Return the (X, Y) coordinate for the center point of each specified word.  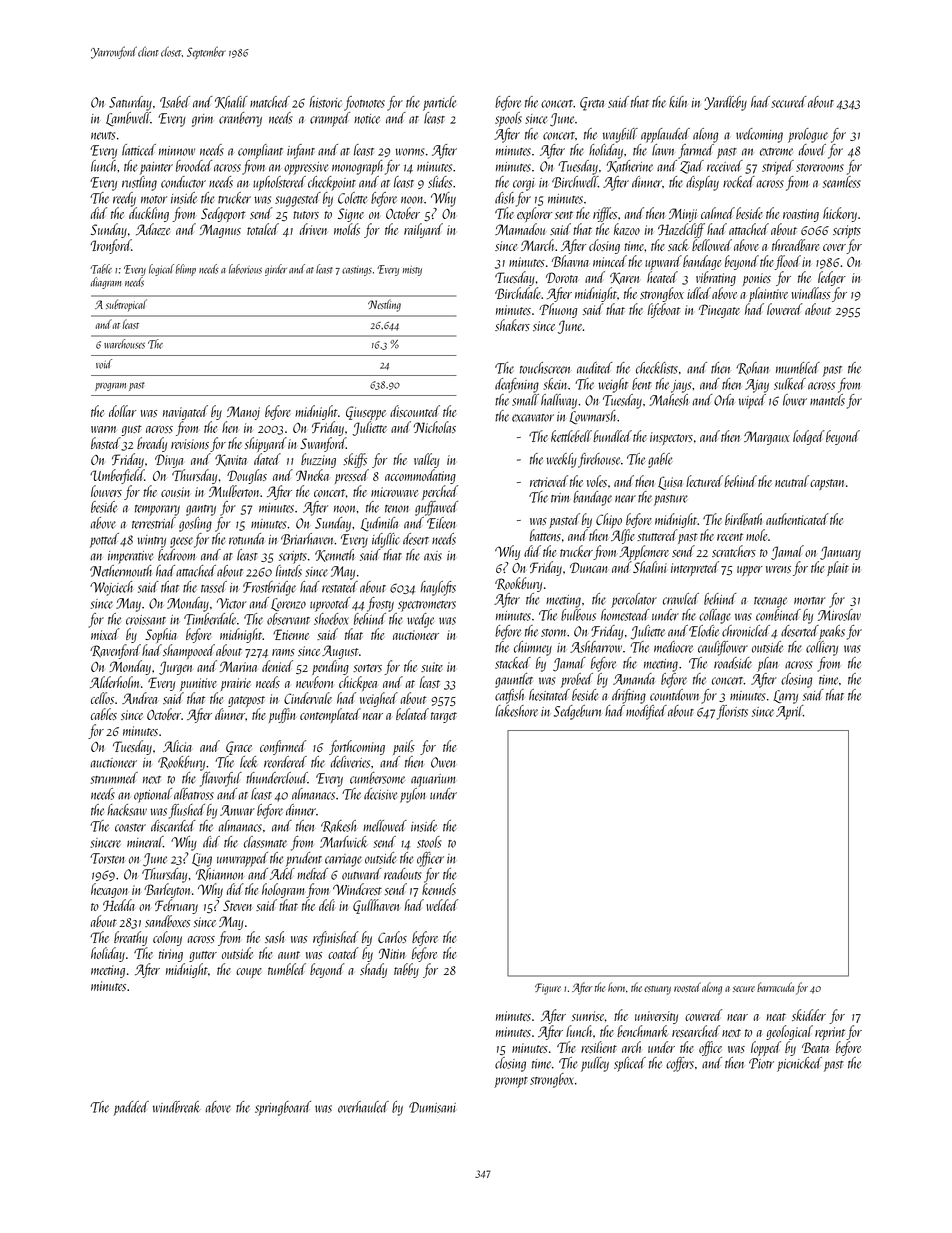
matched (270, 102)
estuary (657, 990)
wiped (752, 401)
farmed (696, 151)
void (104, 364)
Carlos (392, 937)
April (789, 712)
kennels (439, 889)
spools (508, 119)
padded (131, 1108)
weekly (561, 460)
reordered (285, 762)
